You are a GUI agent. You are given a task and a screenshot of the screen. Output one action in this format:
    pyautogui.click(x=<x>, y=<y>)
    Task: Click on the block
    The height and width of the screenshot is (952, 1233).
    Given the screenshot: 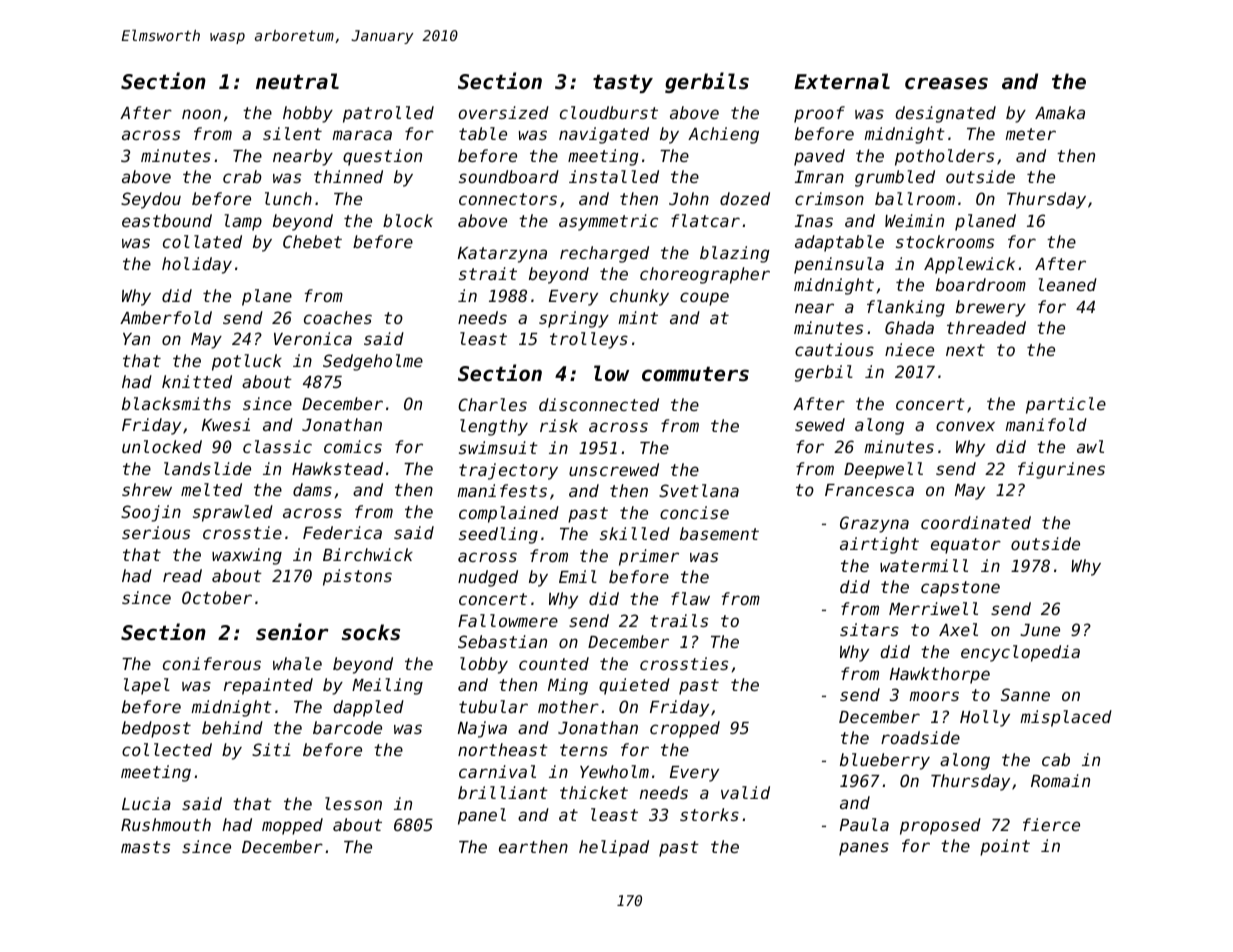 What is the action you would take?
    pyautogui.click(x=408, y=220)
